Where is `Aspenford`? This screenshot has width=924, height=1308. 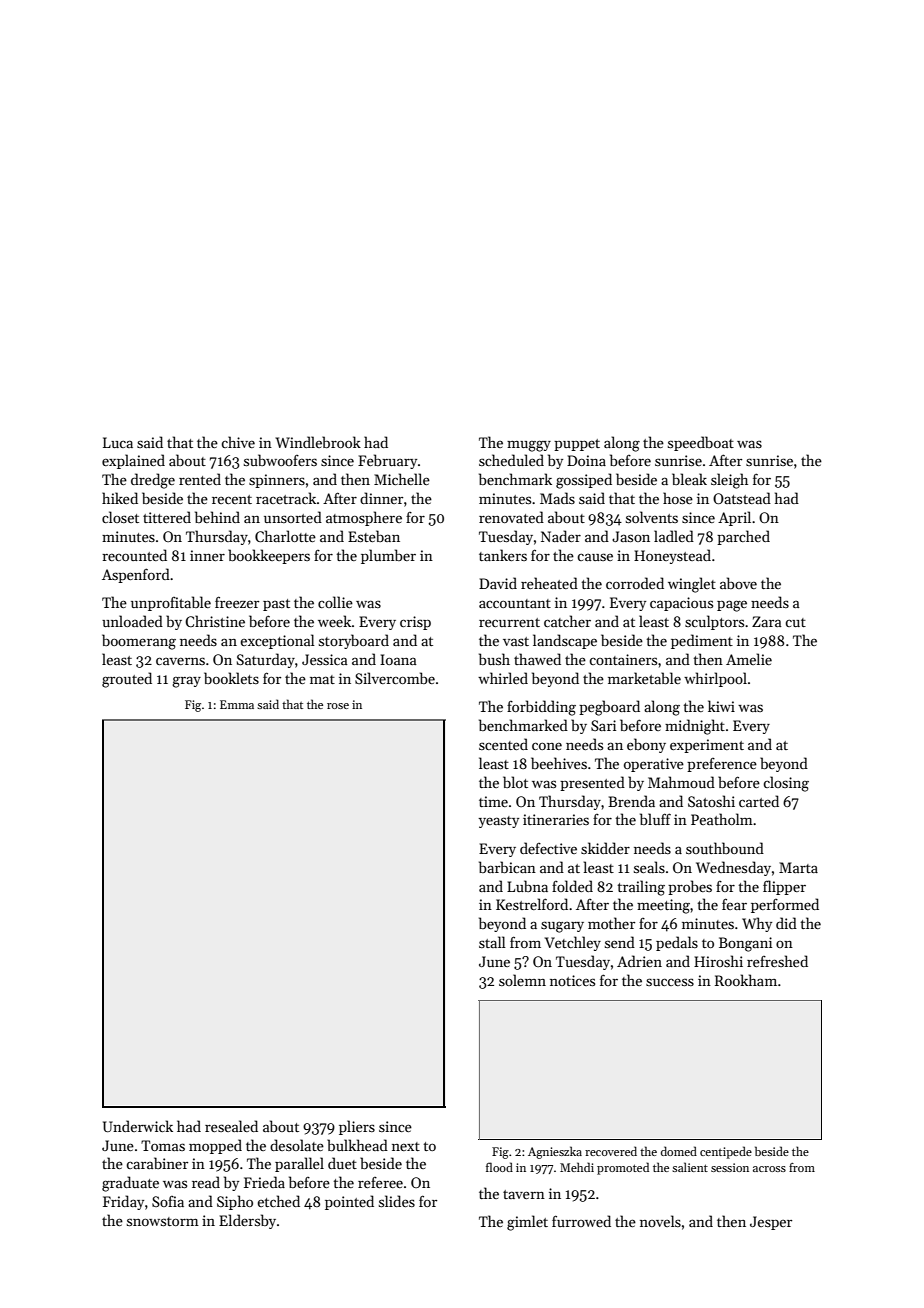
Aspenford is located at coordinates (136, 575).
